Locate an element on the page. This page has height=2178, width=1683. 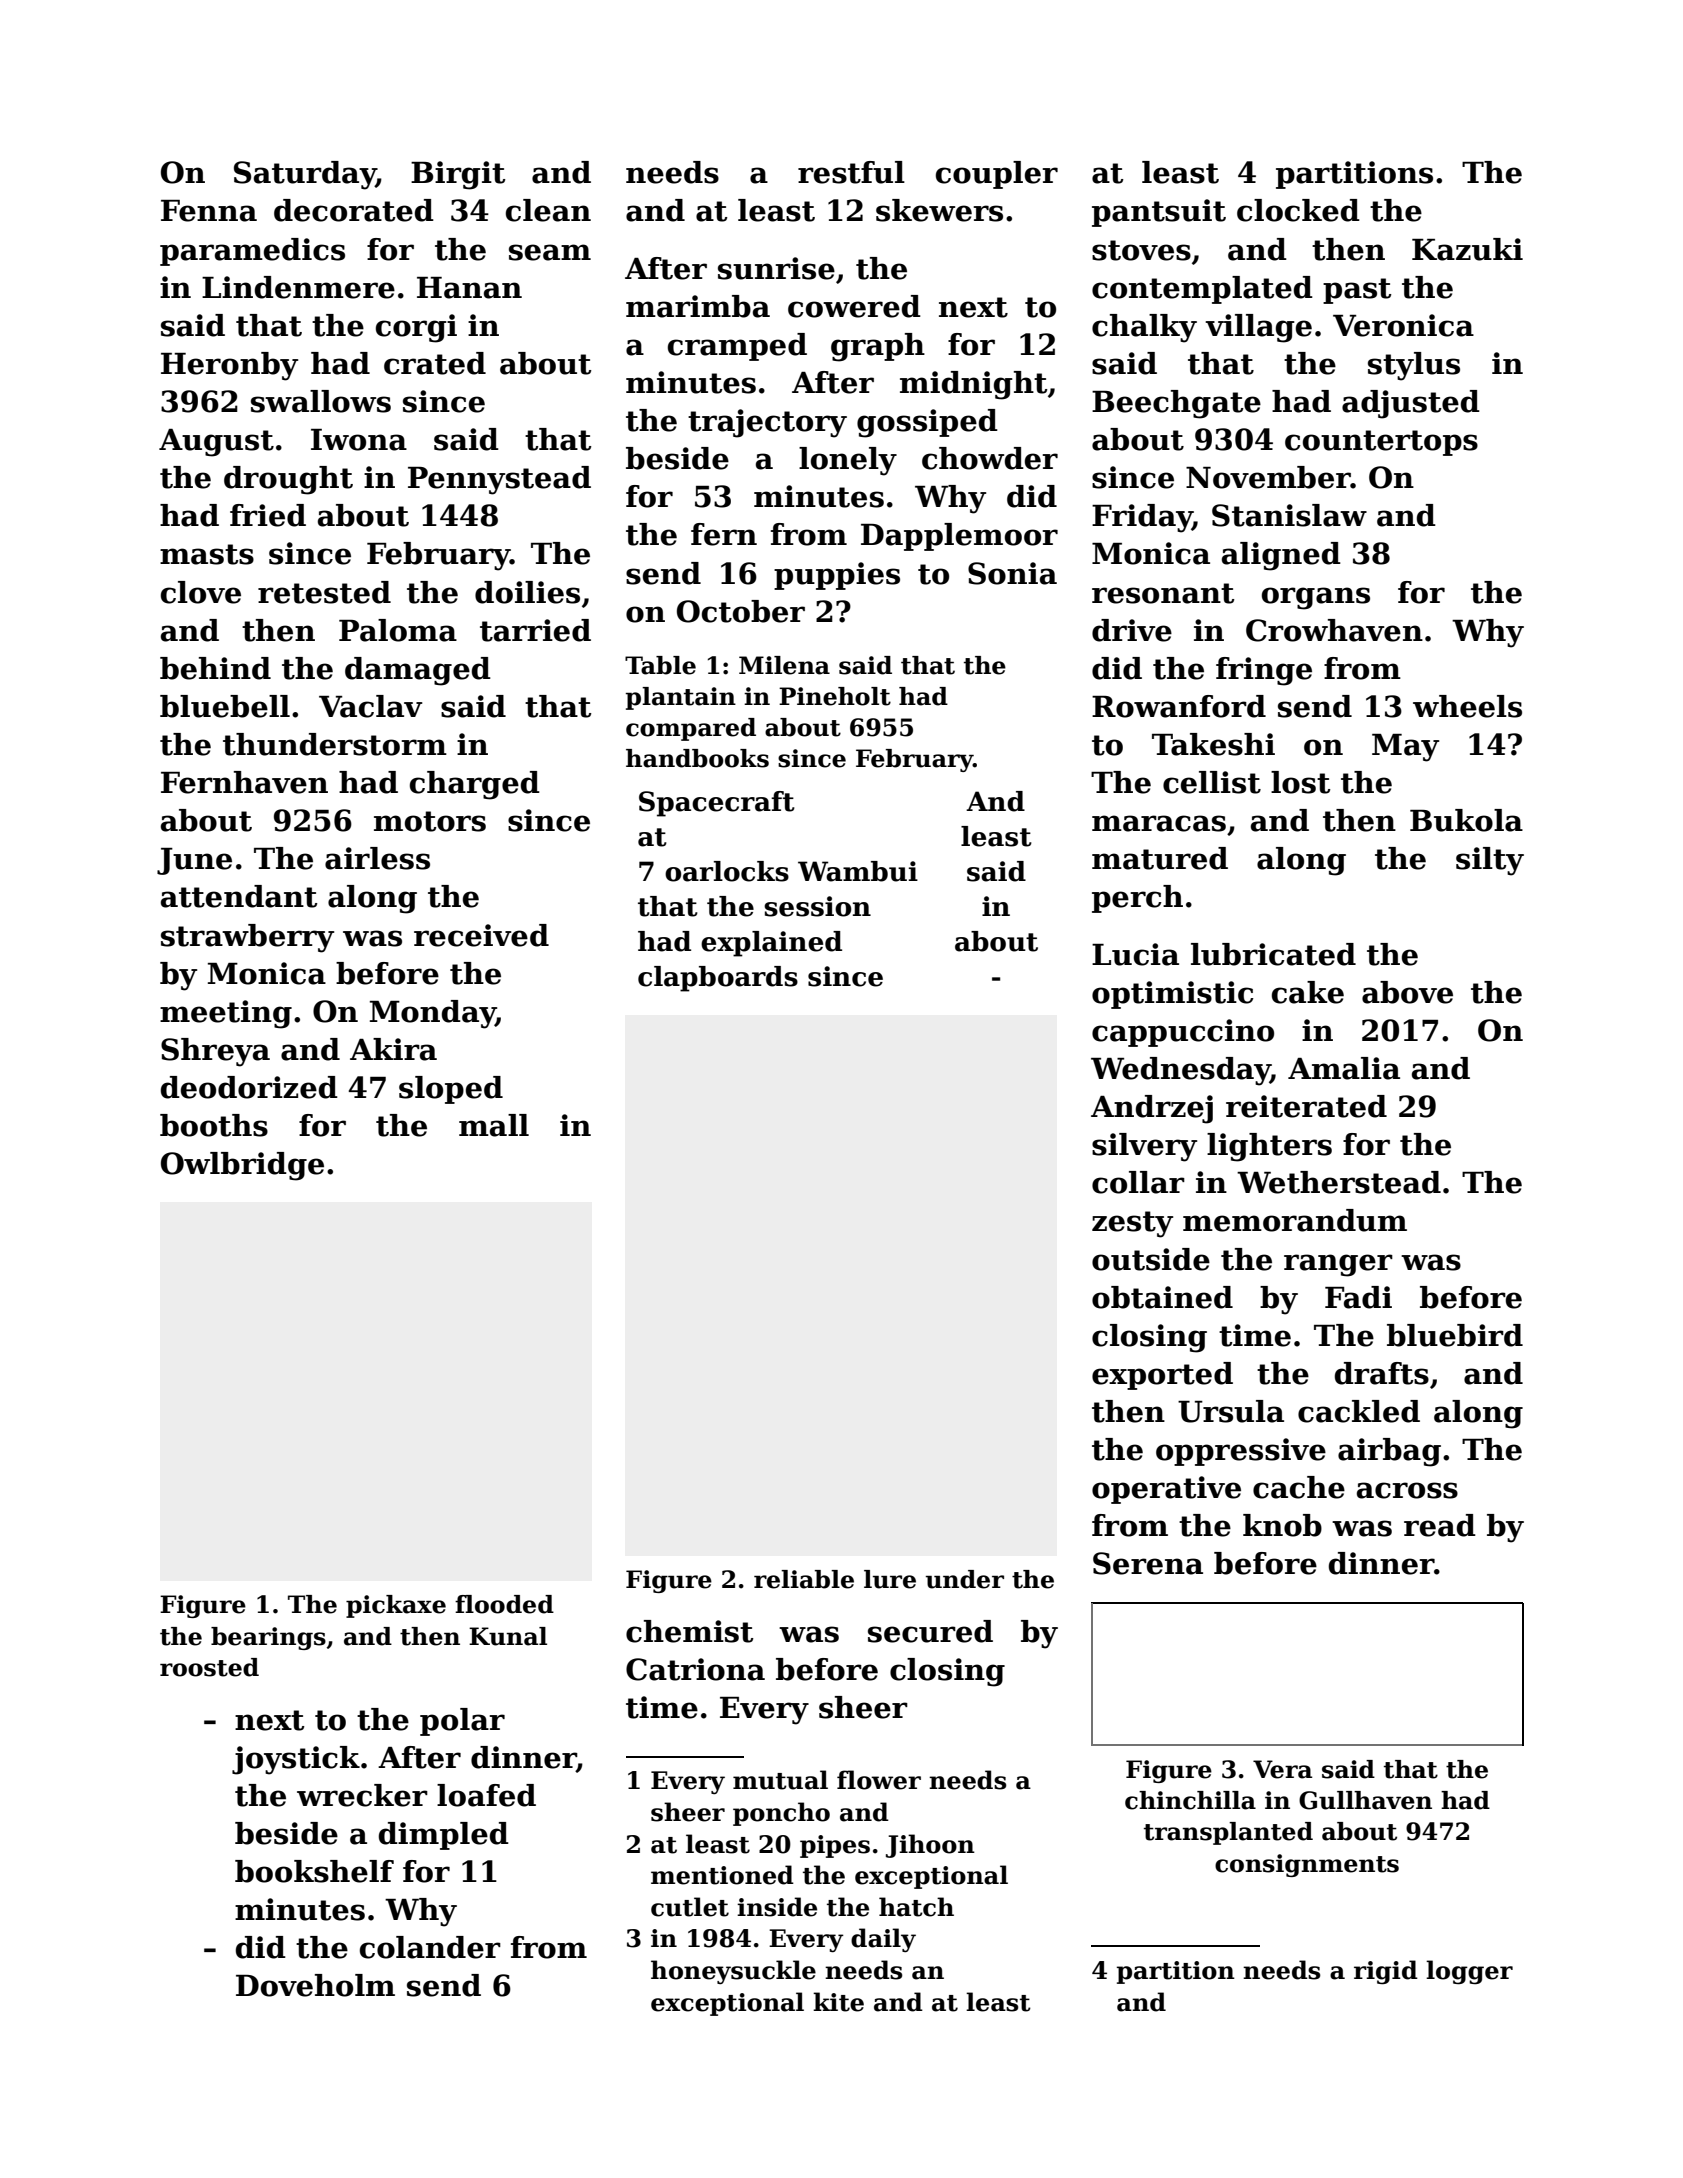
Spacecraft is located at coordinates (717, 804).
